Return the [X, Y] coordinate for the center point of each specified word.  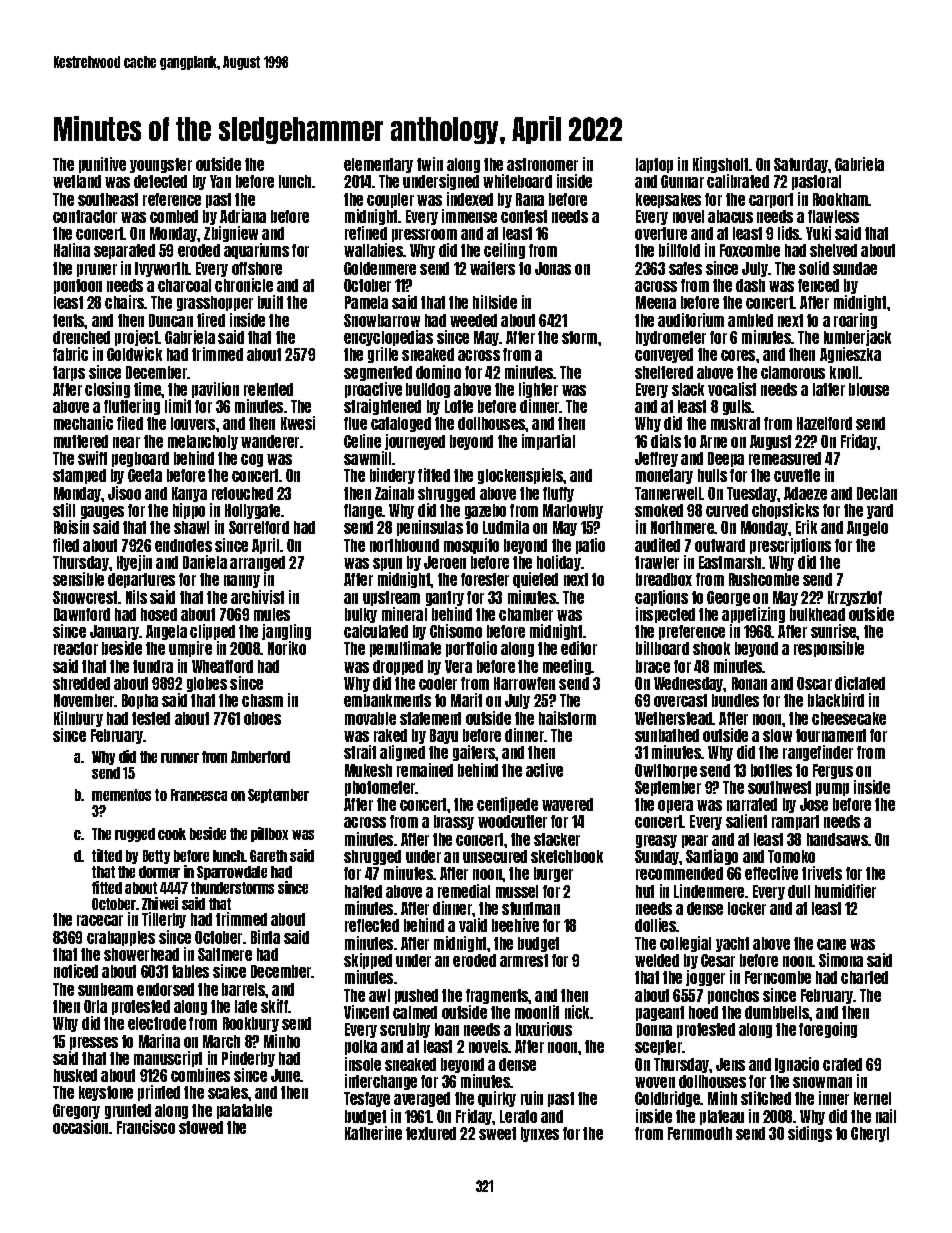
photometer [380, 788]
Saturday [801, 165]
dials [666, 441]
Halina [72, 250]
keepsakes [668, 200]
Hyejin [134, 563]
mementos [121, 795]
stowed [201, 1127]
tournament [831, 735]
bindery [392, 476]
